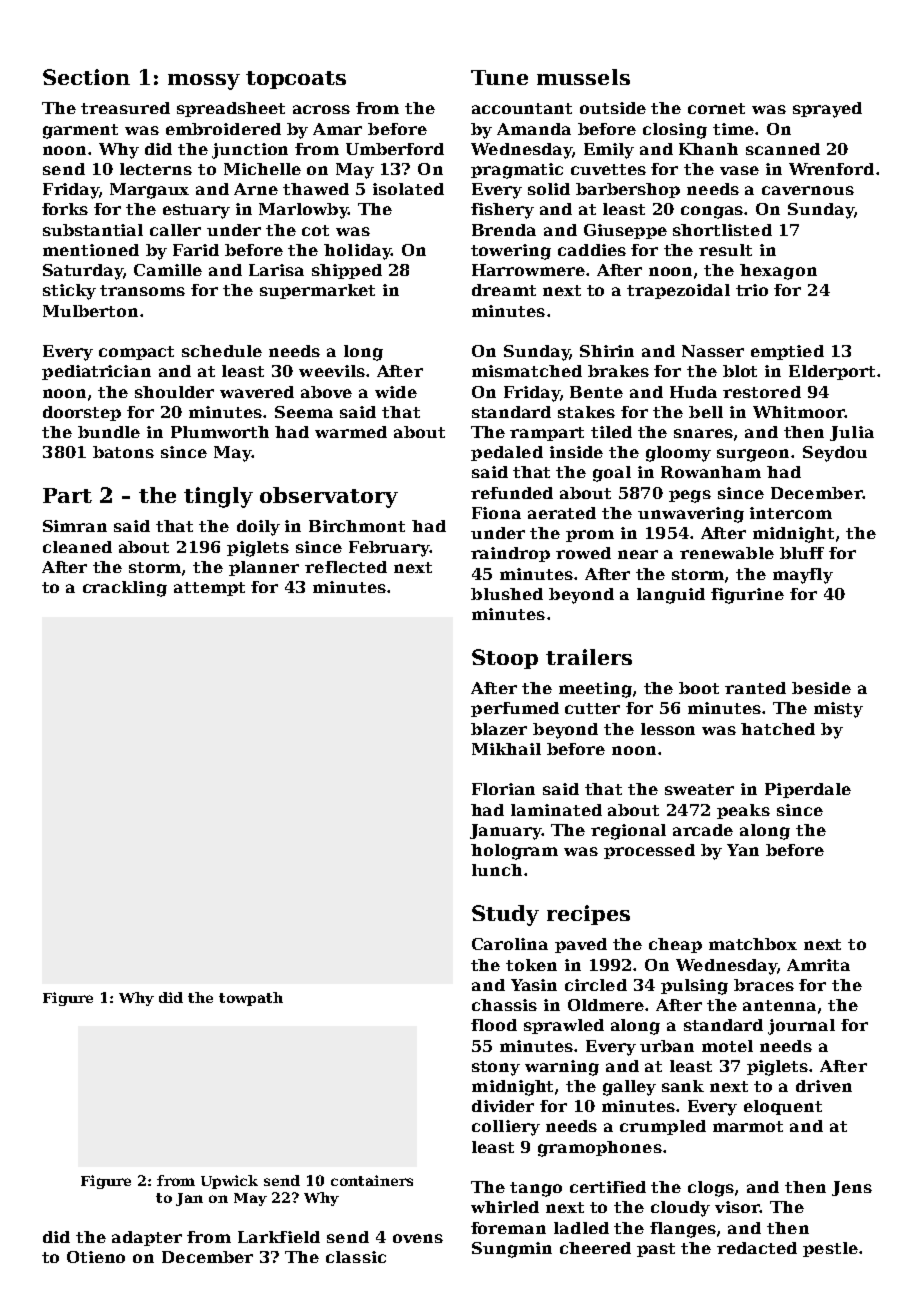 This document has height=1308, width=924. What do you see at coordinates (803, 576) in the document?
I see `mayfly` at bounding box center [803, 576].
